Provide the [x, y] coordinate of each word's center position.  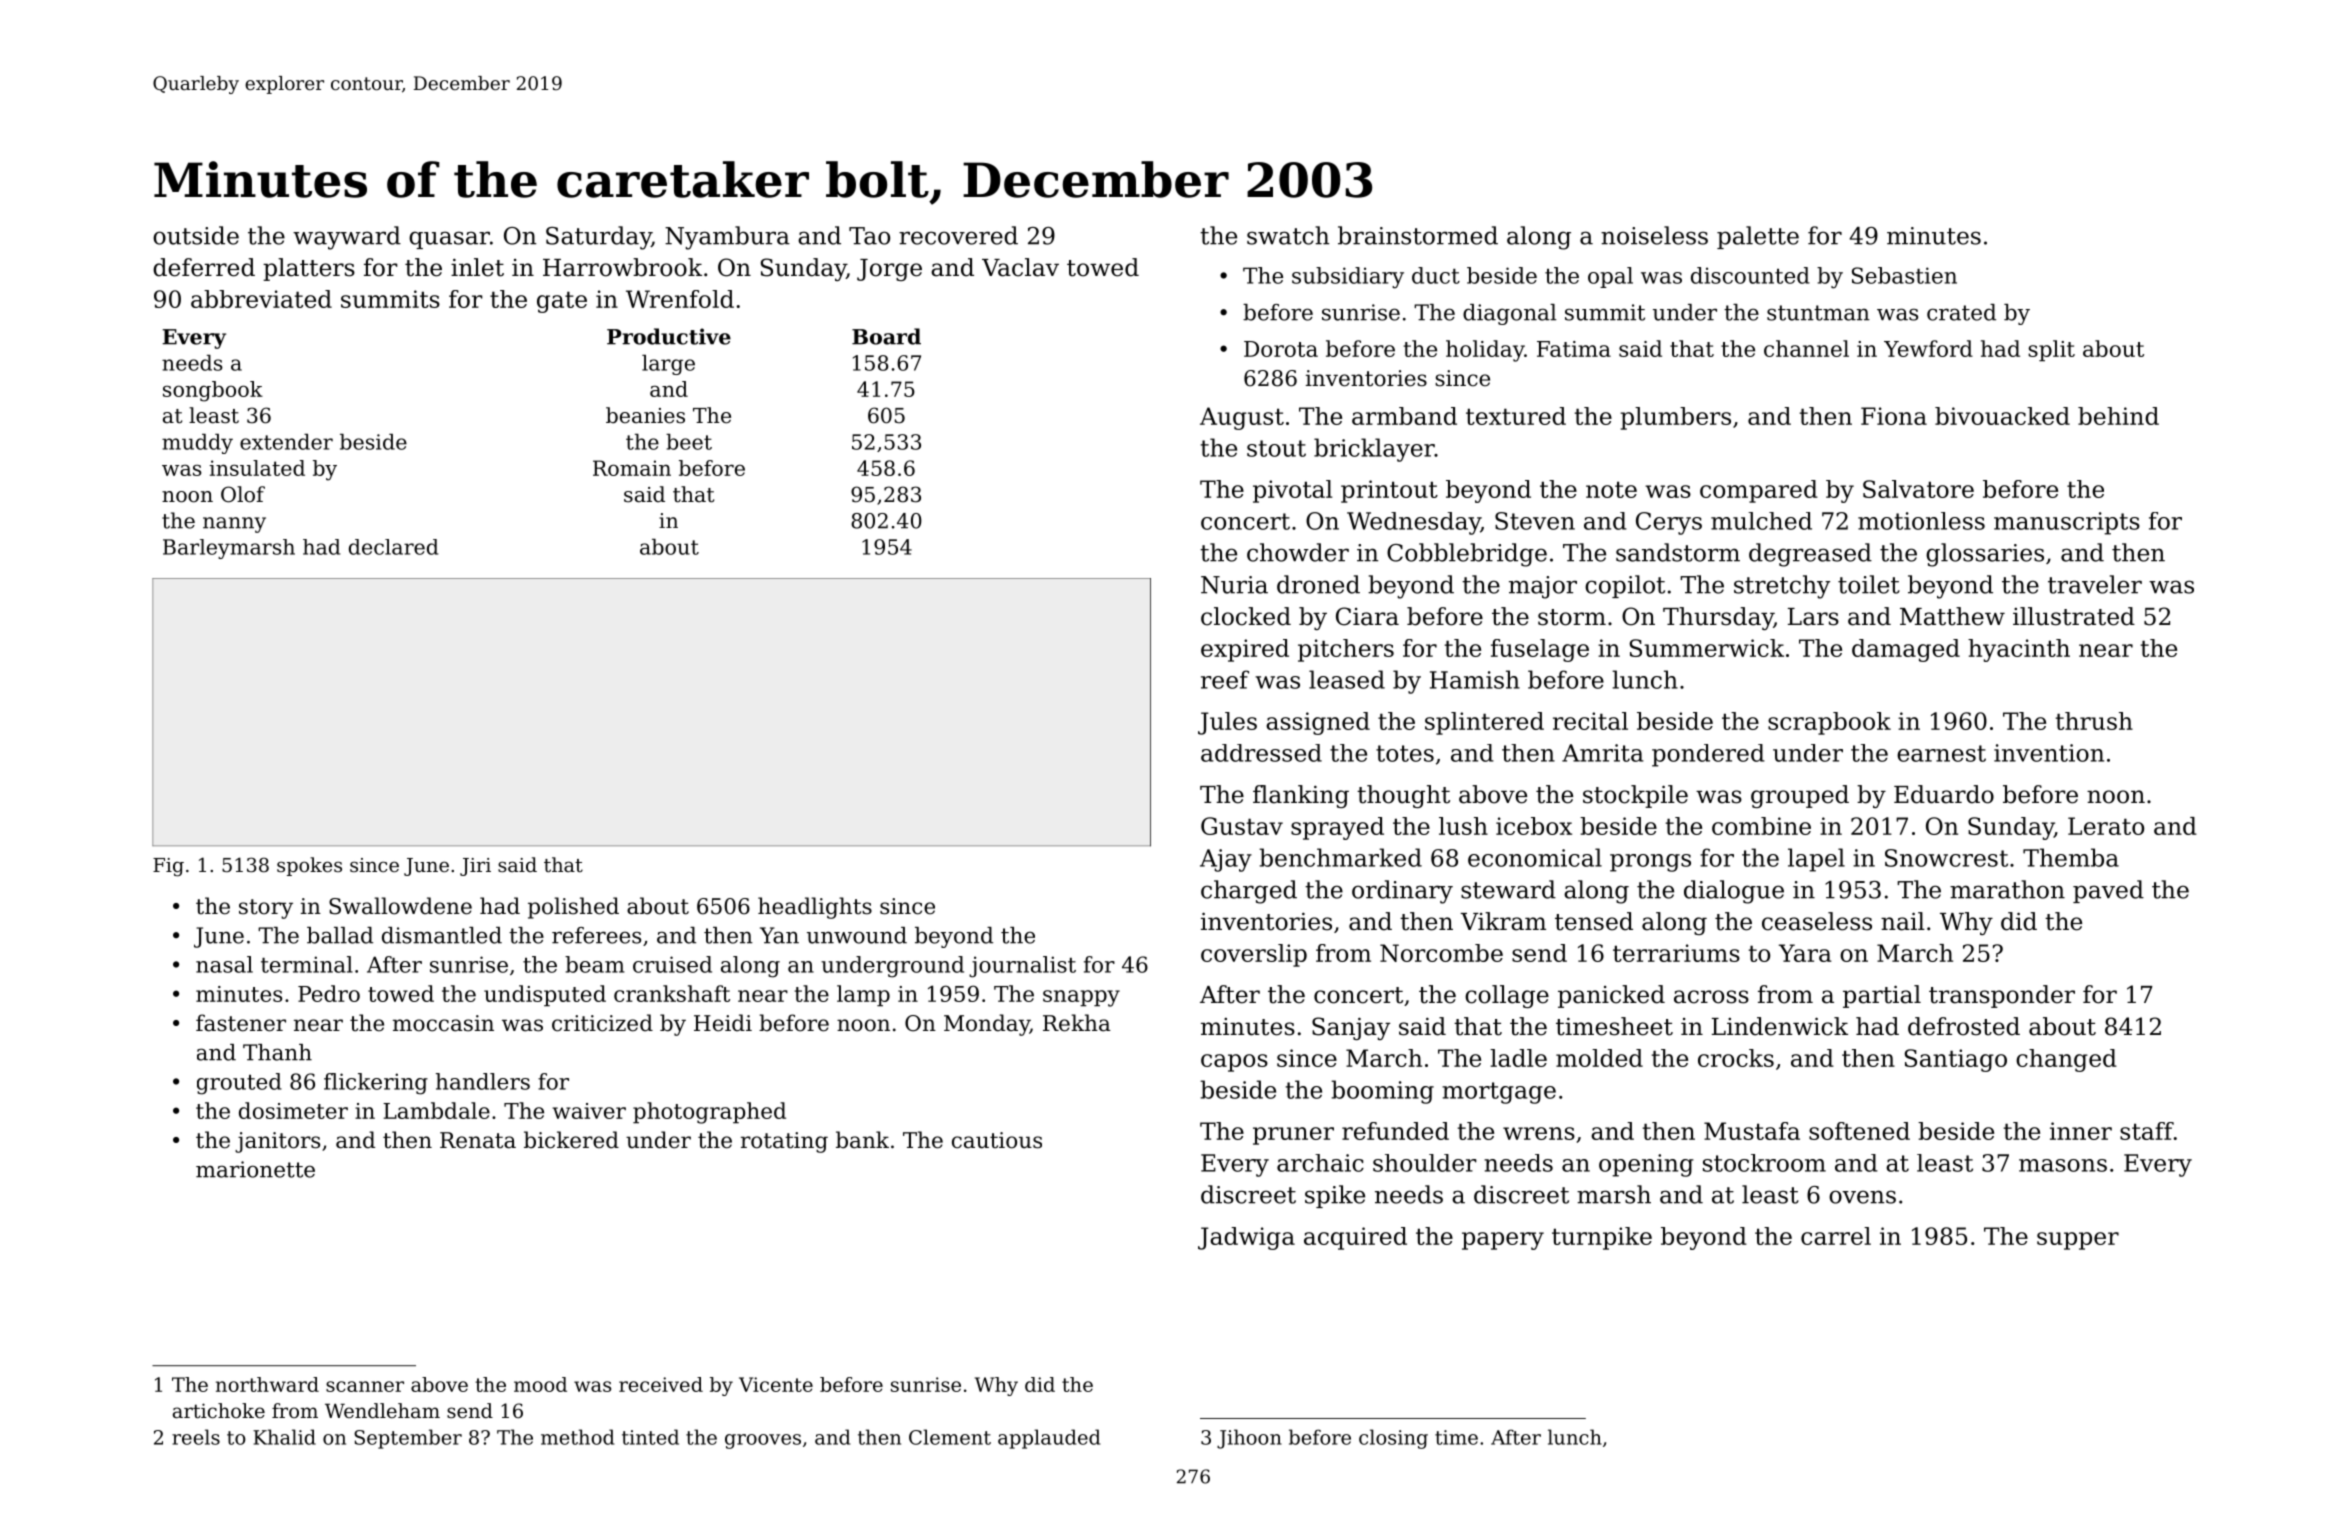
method [577, 1437]
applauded [1049, 1439]
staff [2147, 1131]
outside [196, 235]
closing [1393, 1439]
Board [886, 336]
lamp [863, 996]
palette [1758, 237]
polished [573, 908]
